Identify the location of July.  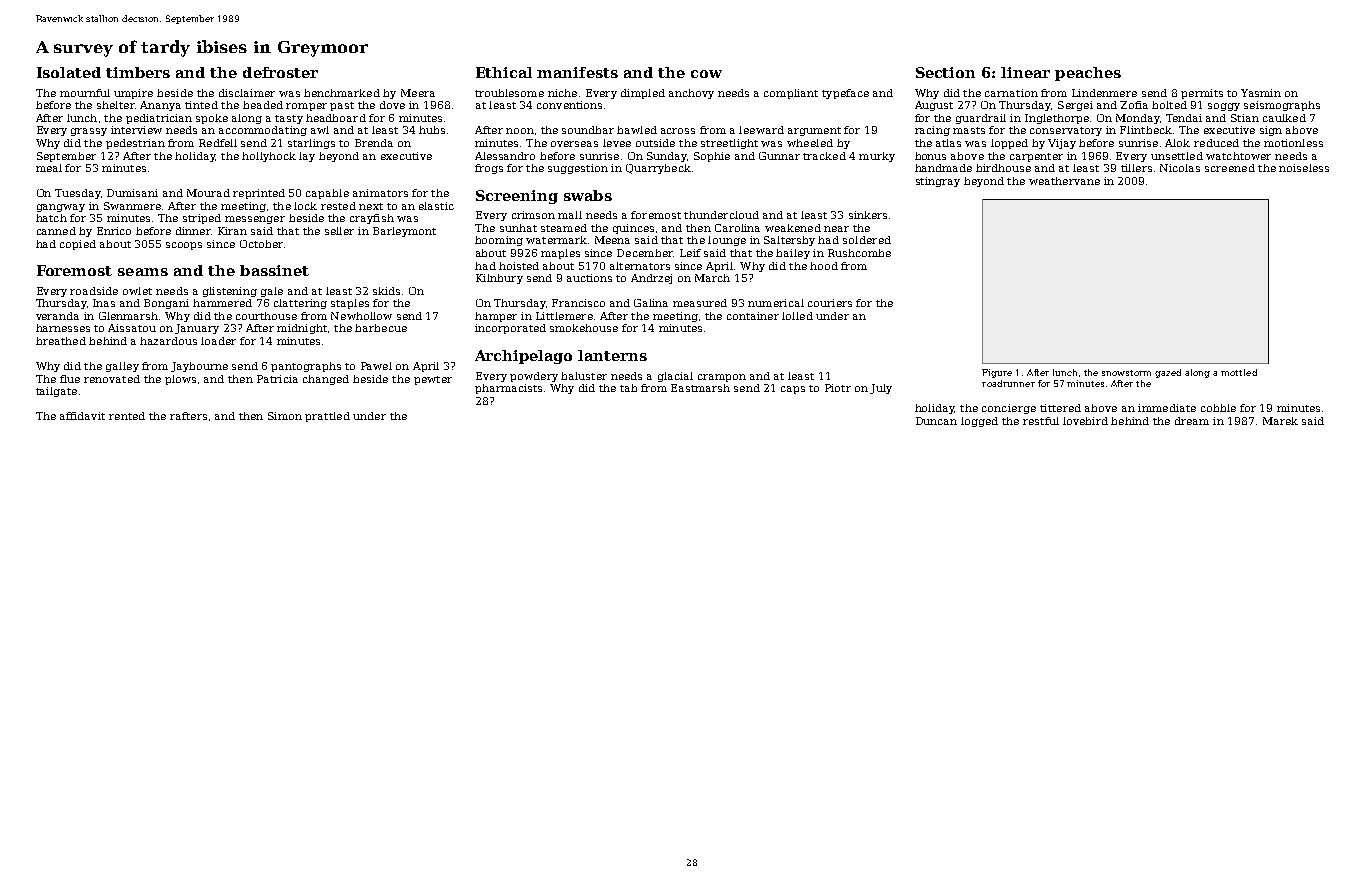
(881, 389).
